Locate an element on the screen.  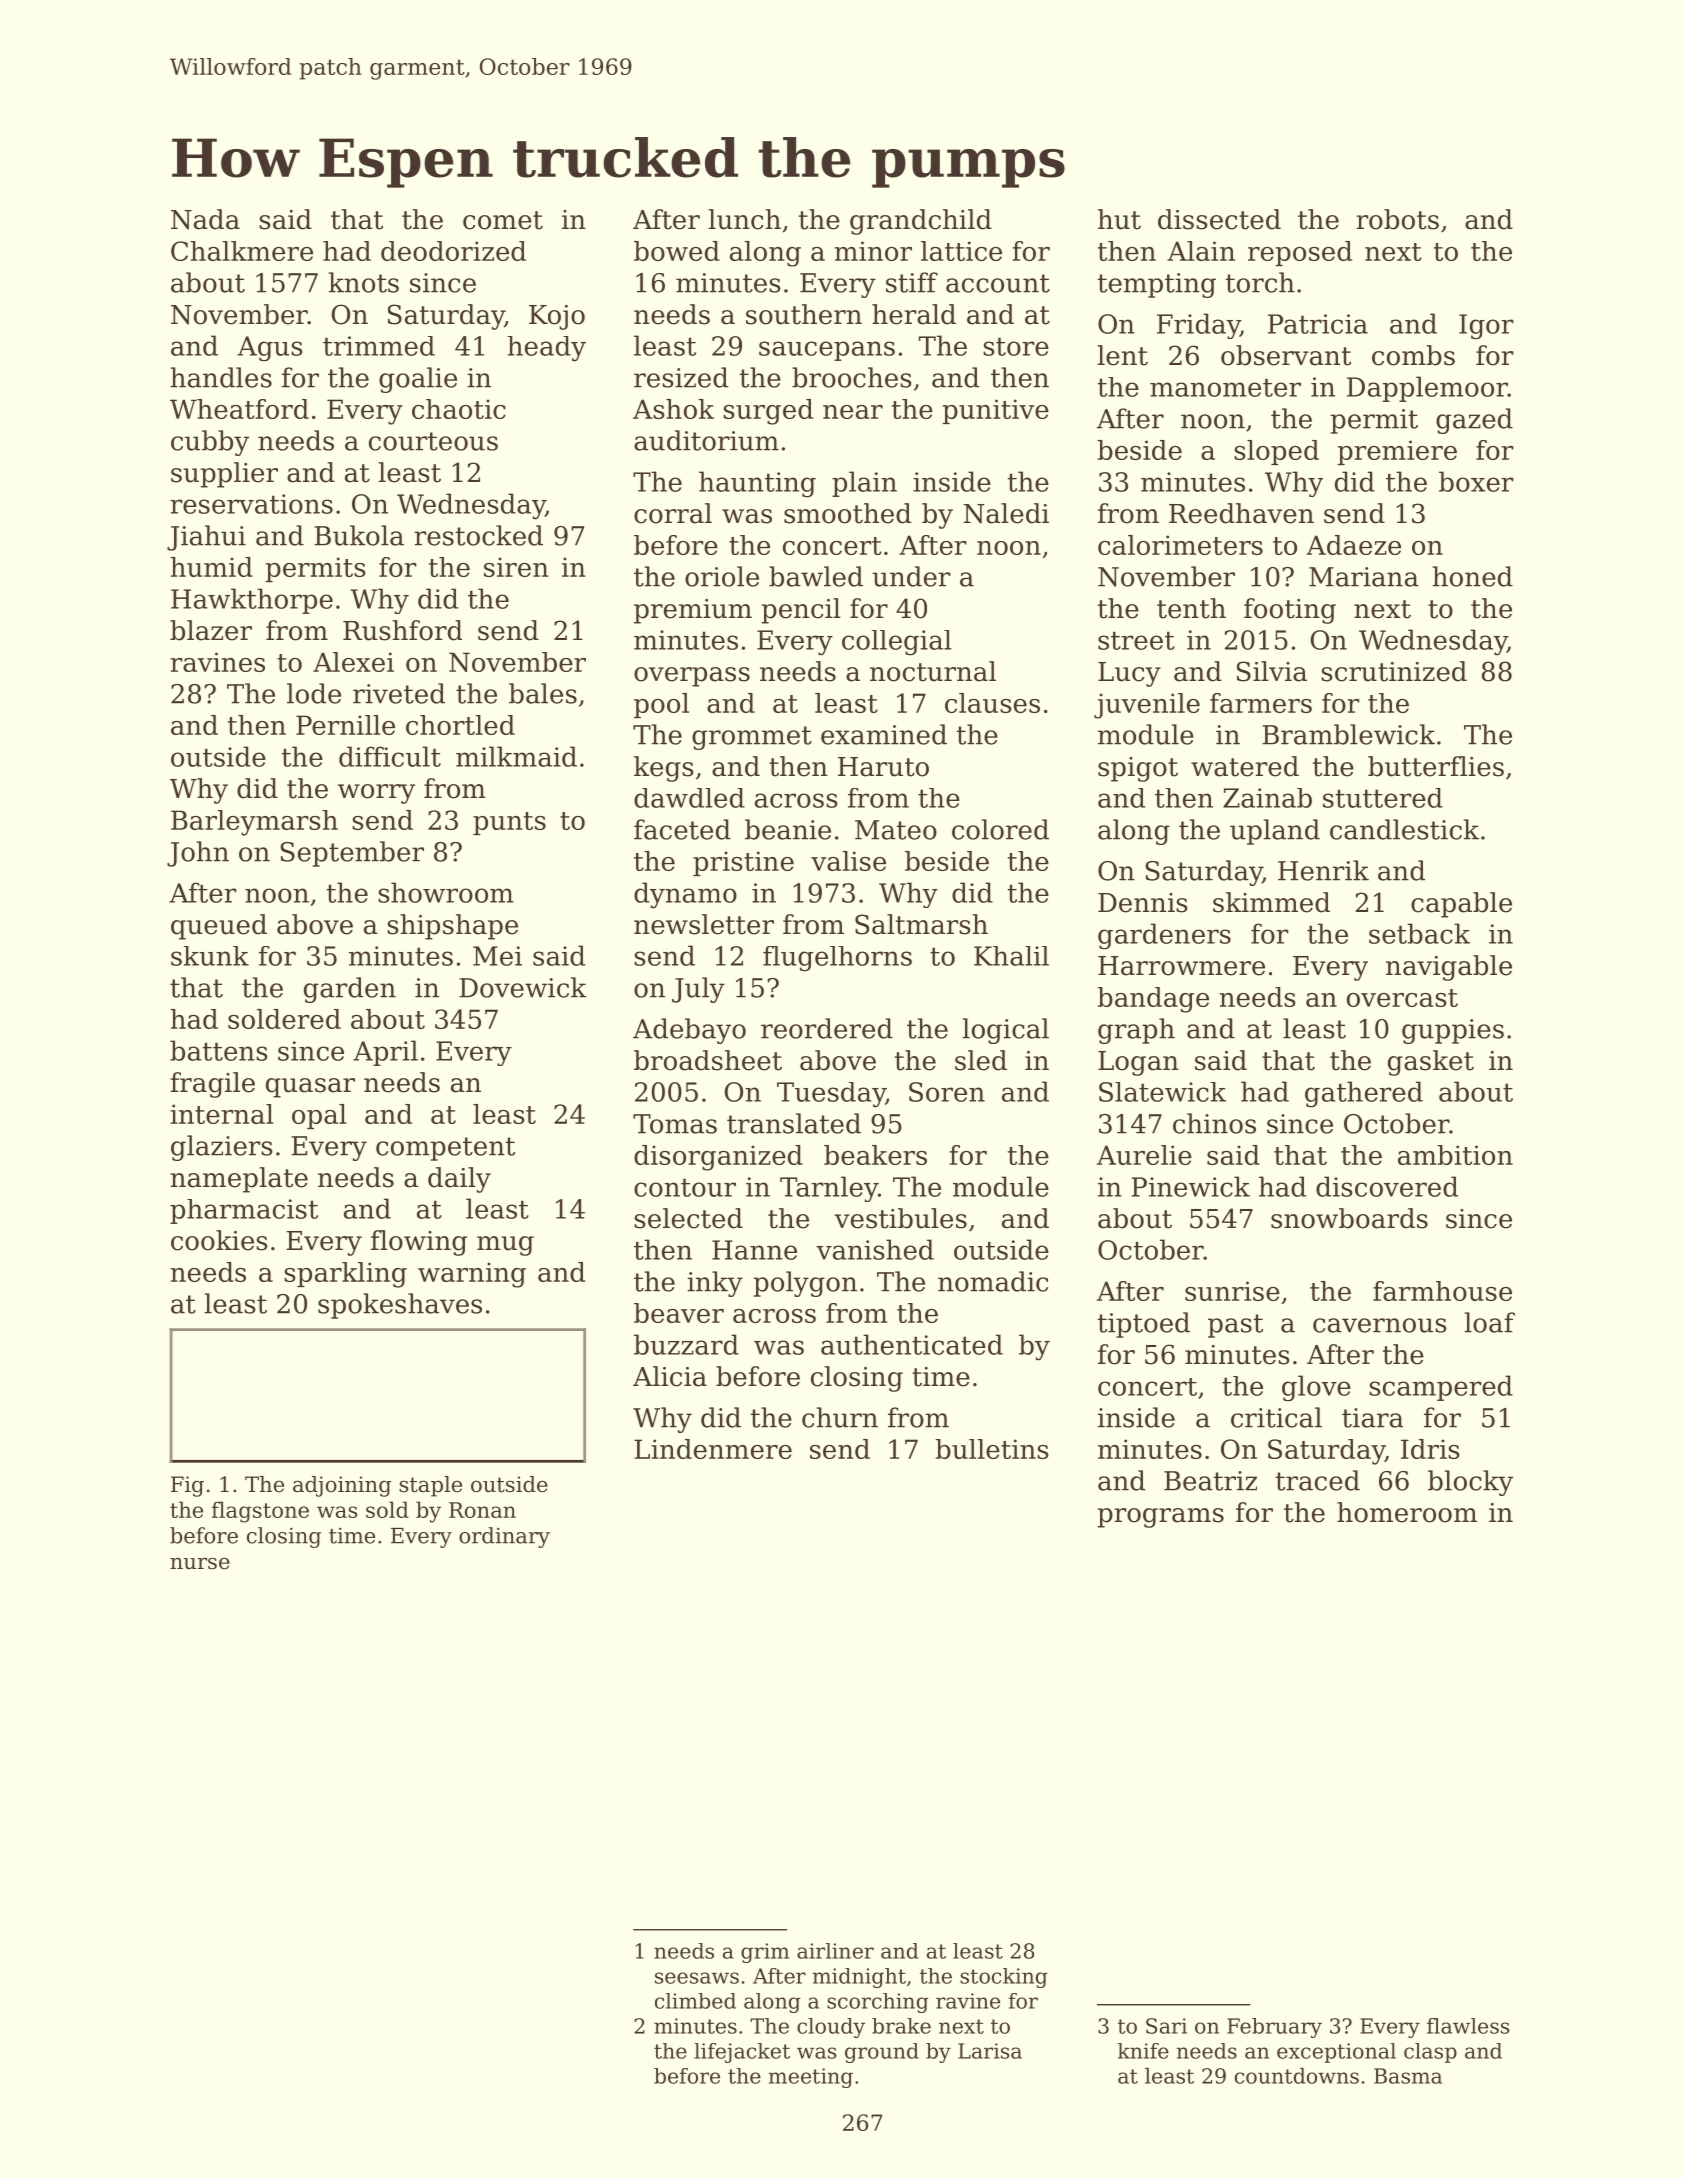
sparkling is located at coordinates (345, 1275).
